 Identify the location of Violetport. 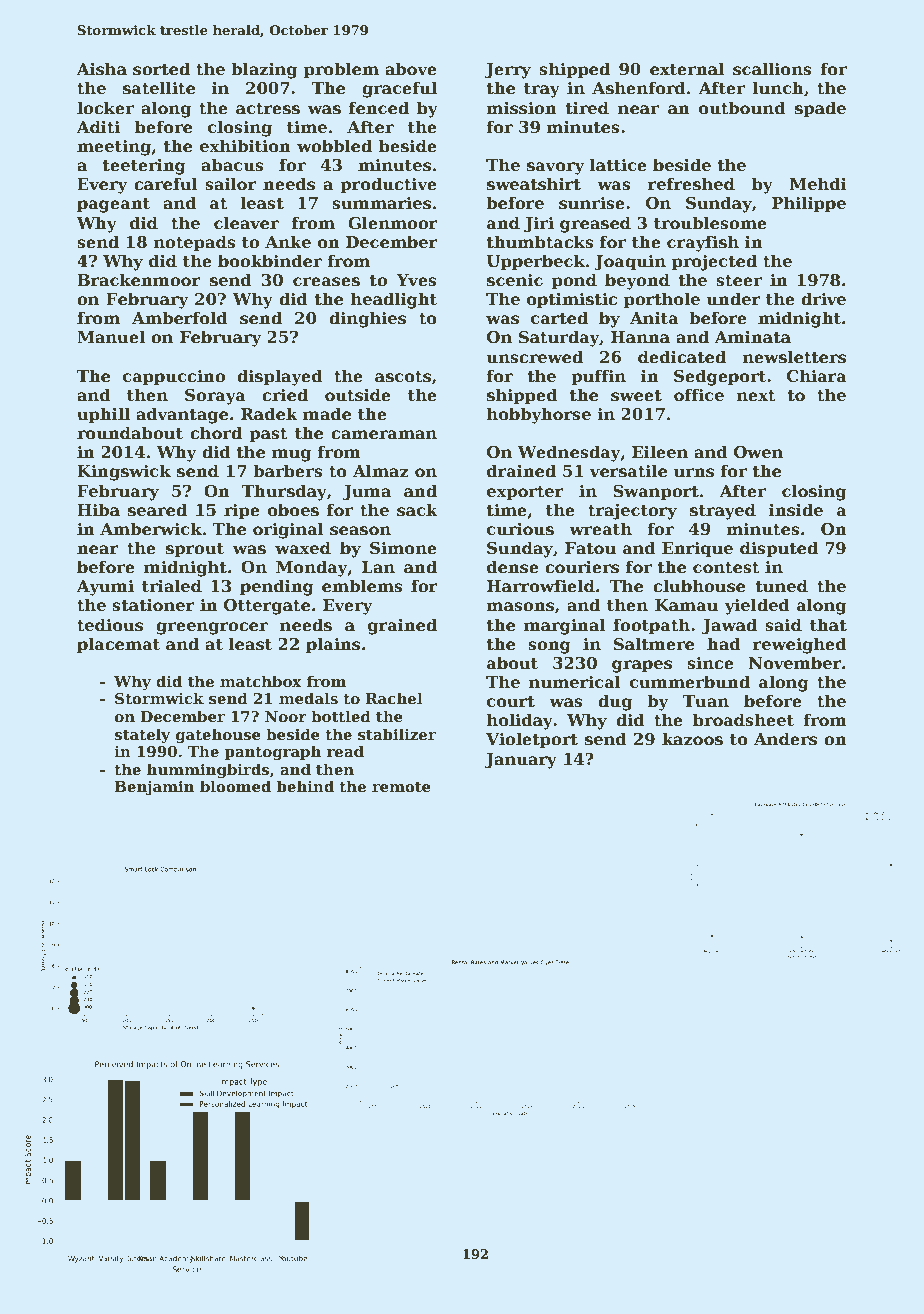
(532, 740).
